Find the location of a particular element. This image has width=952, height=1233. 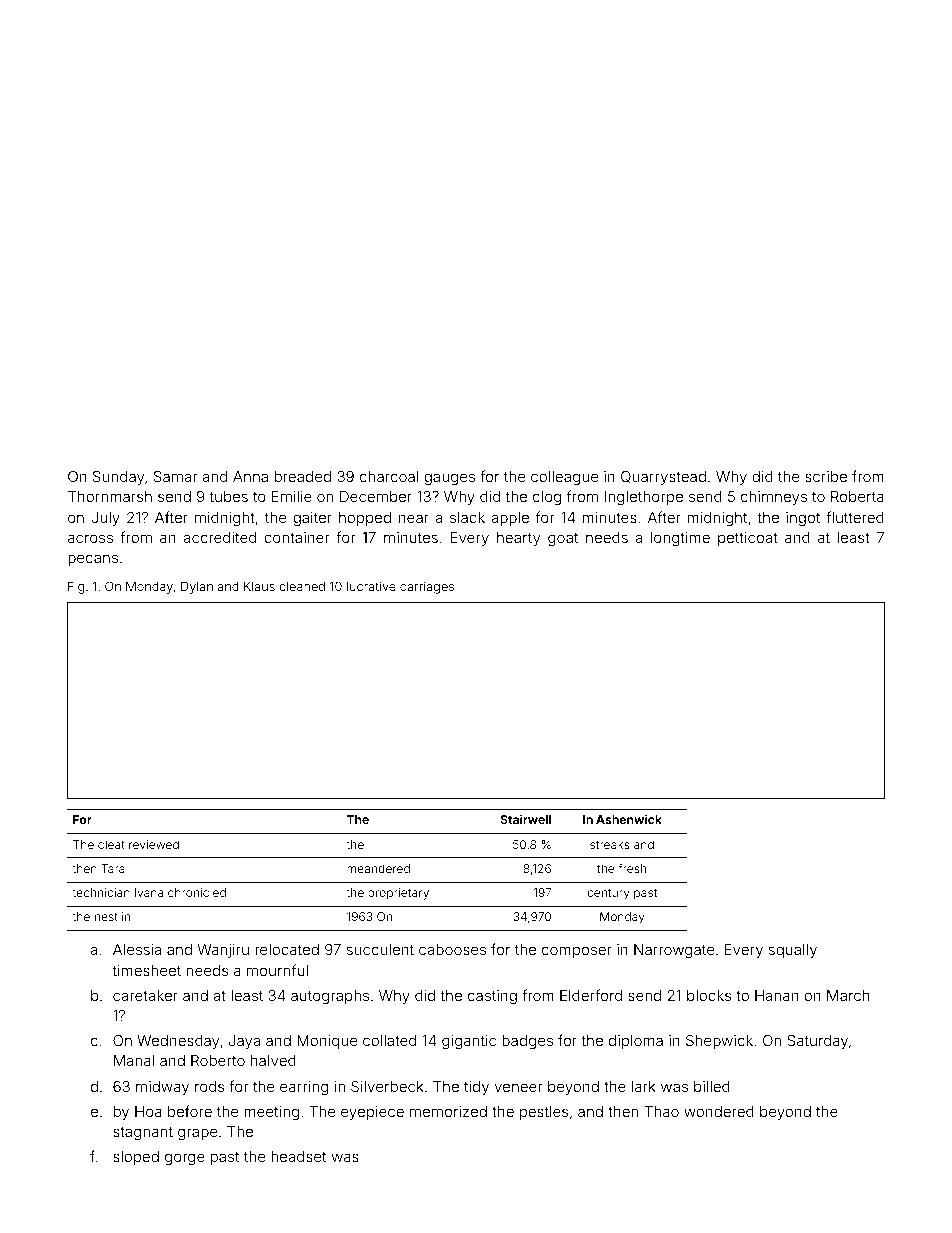

gauges is located at coordinates (449, 479).
